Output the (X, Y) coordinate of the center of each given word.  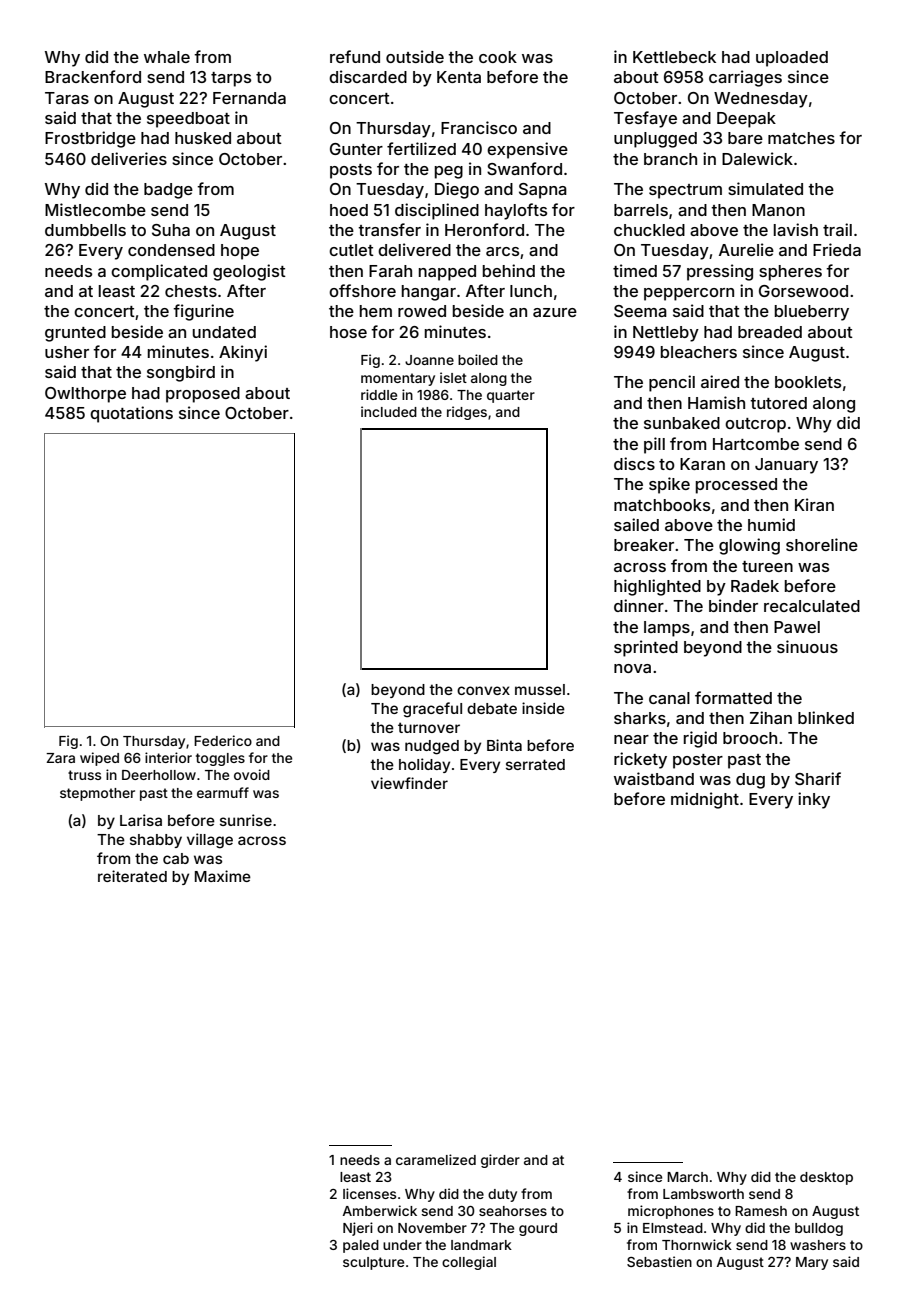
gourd (538, 1229)
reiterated (132, 876)
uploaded (792, 59)
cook (498, 57)
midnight (705, 800)
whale (167, 57)
